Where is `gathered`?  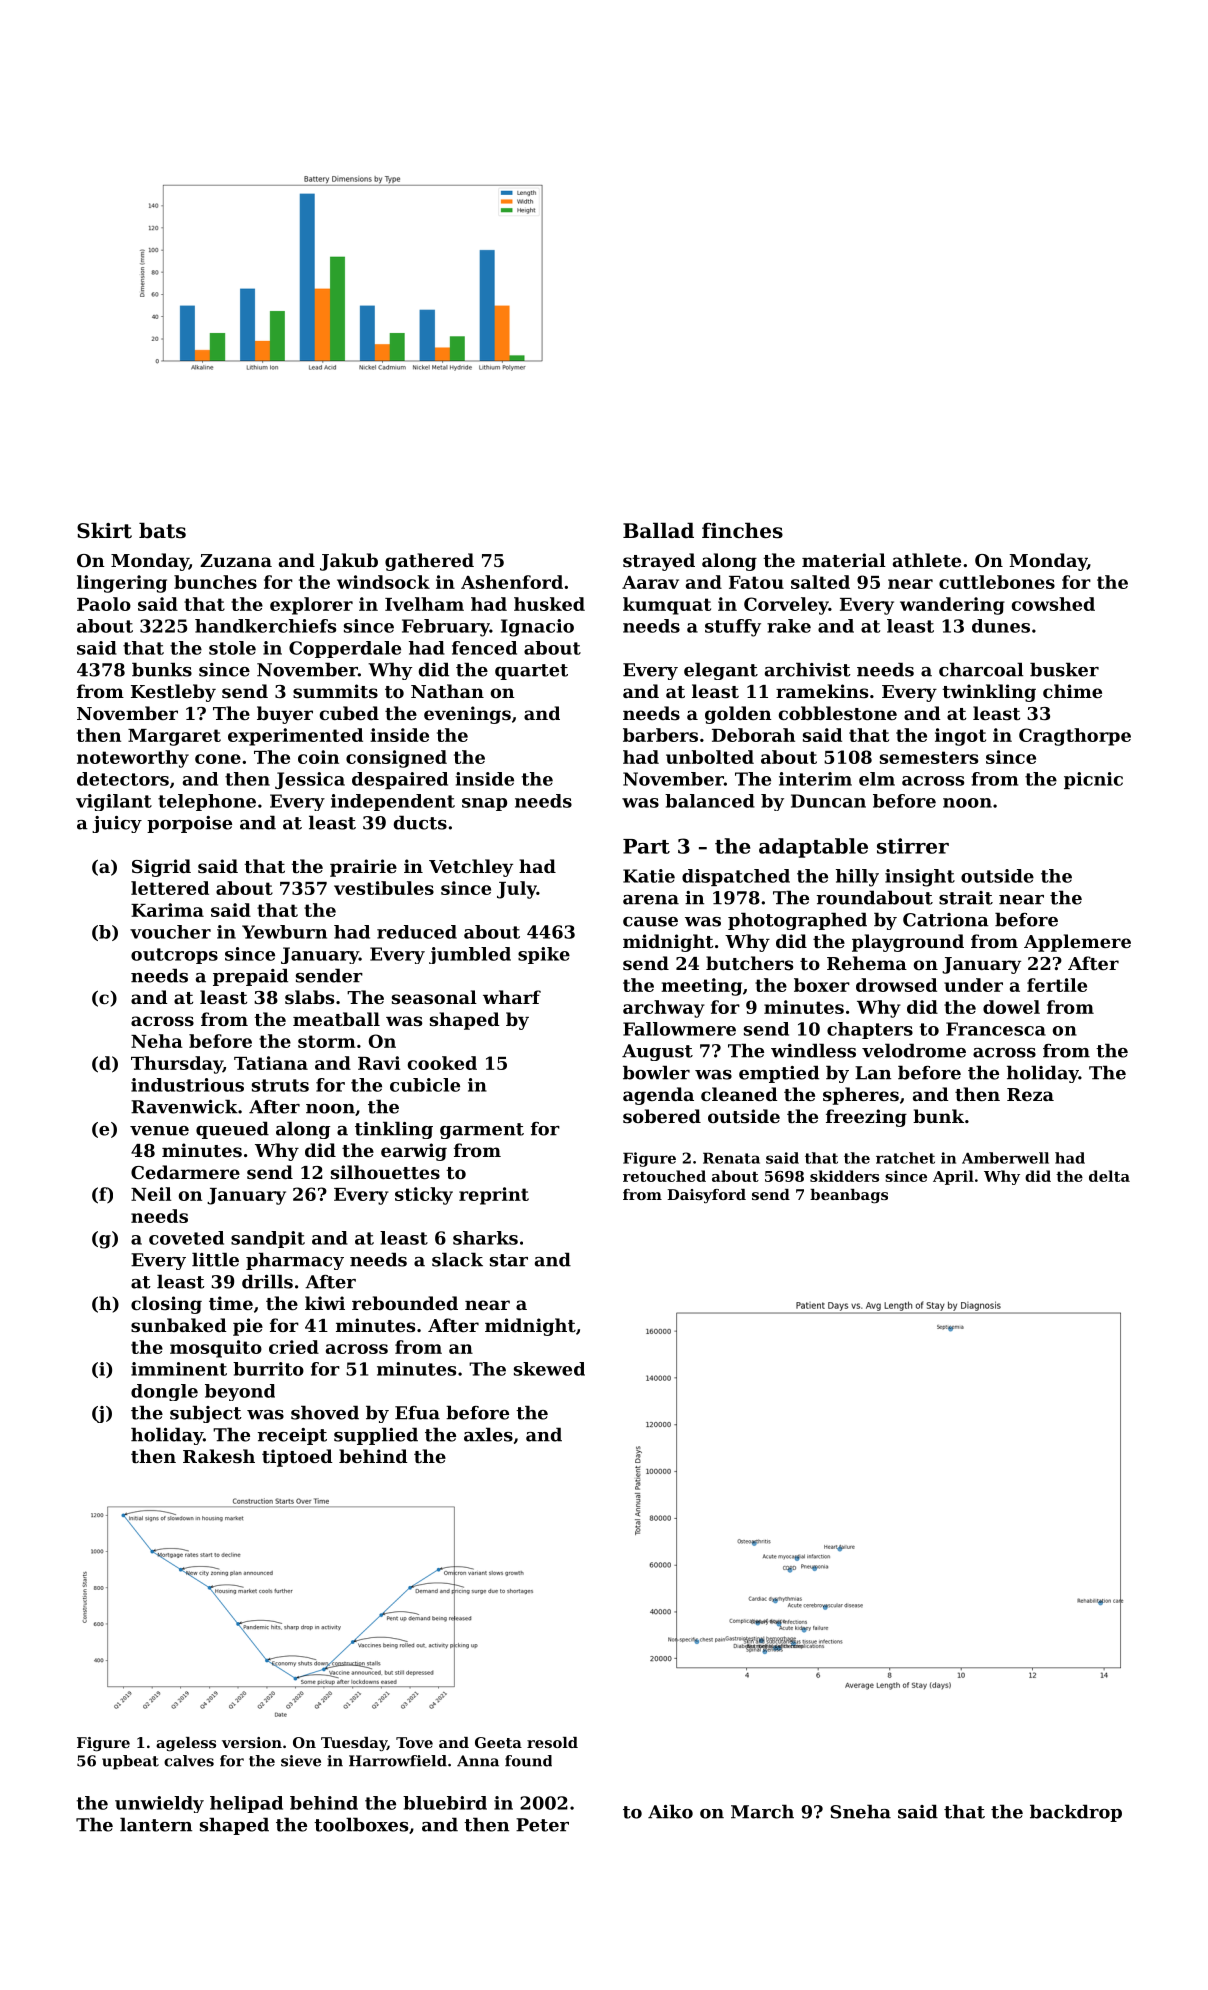
gathered is located at coordinates (429, 562).
